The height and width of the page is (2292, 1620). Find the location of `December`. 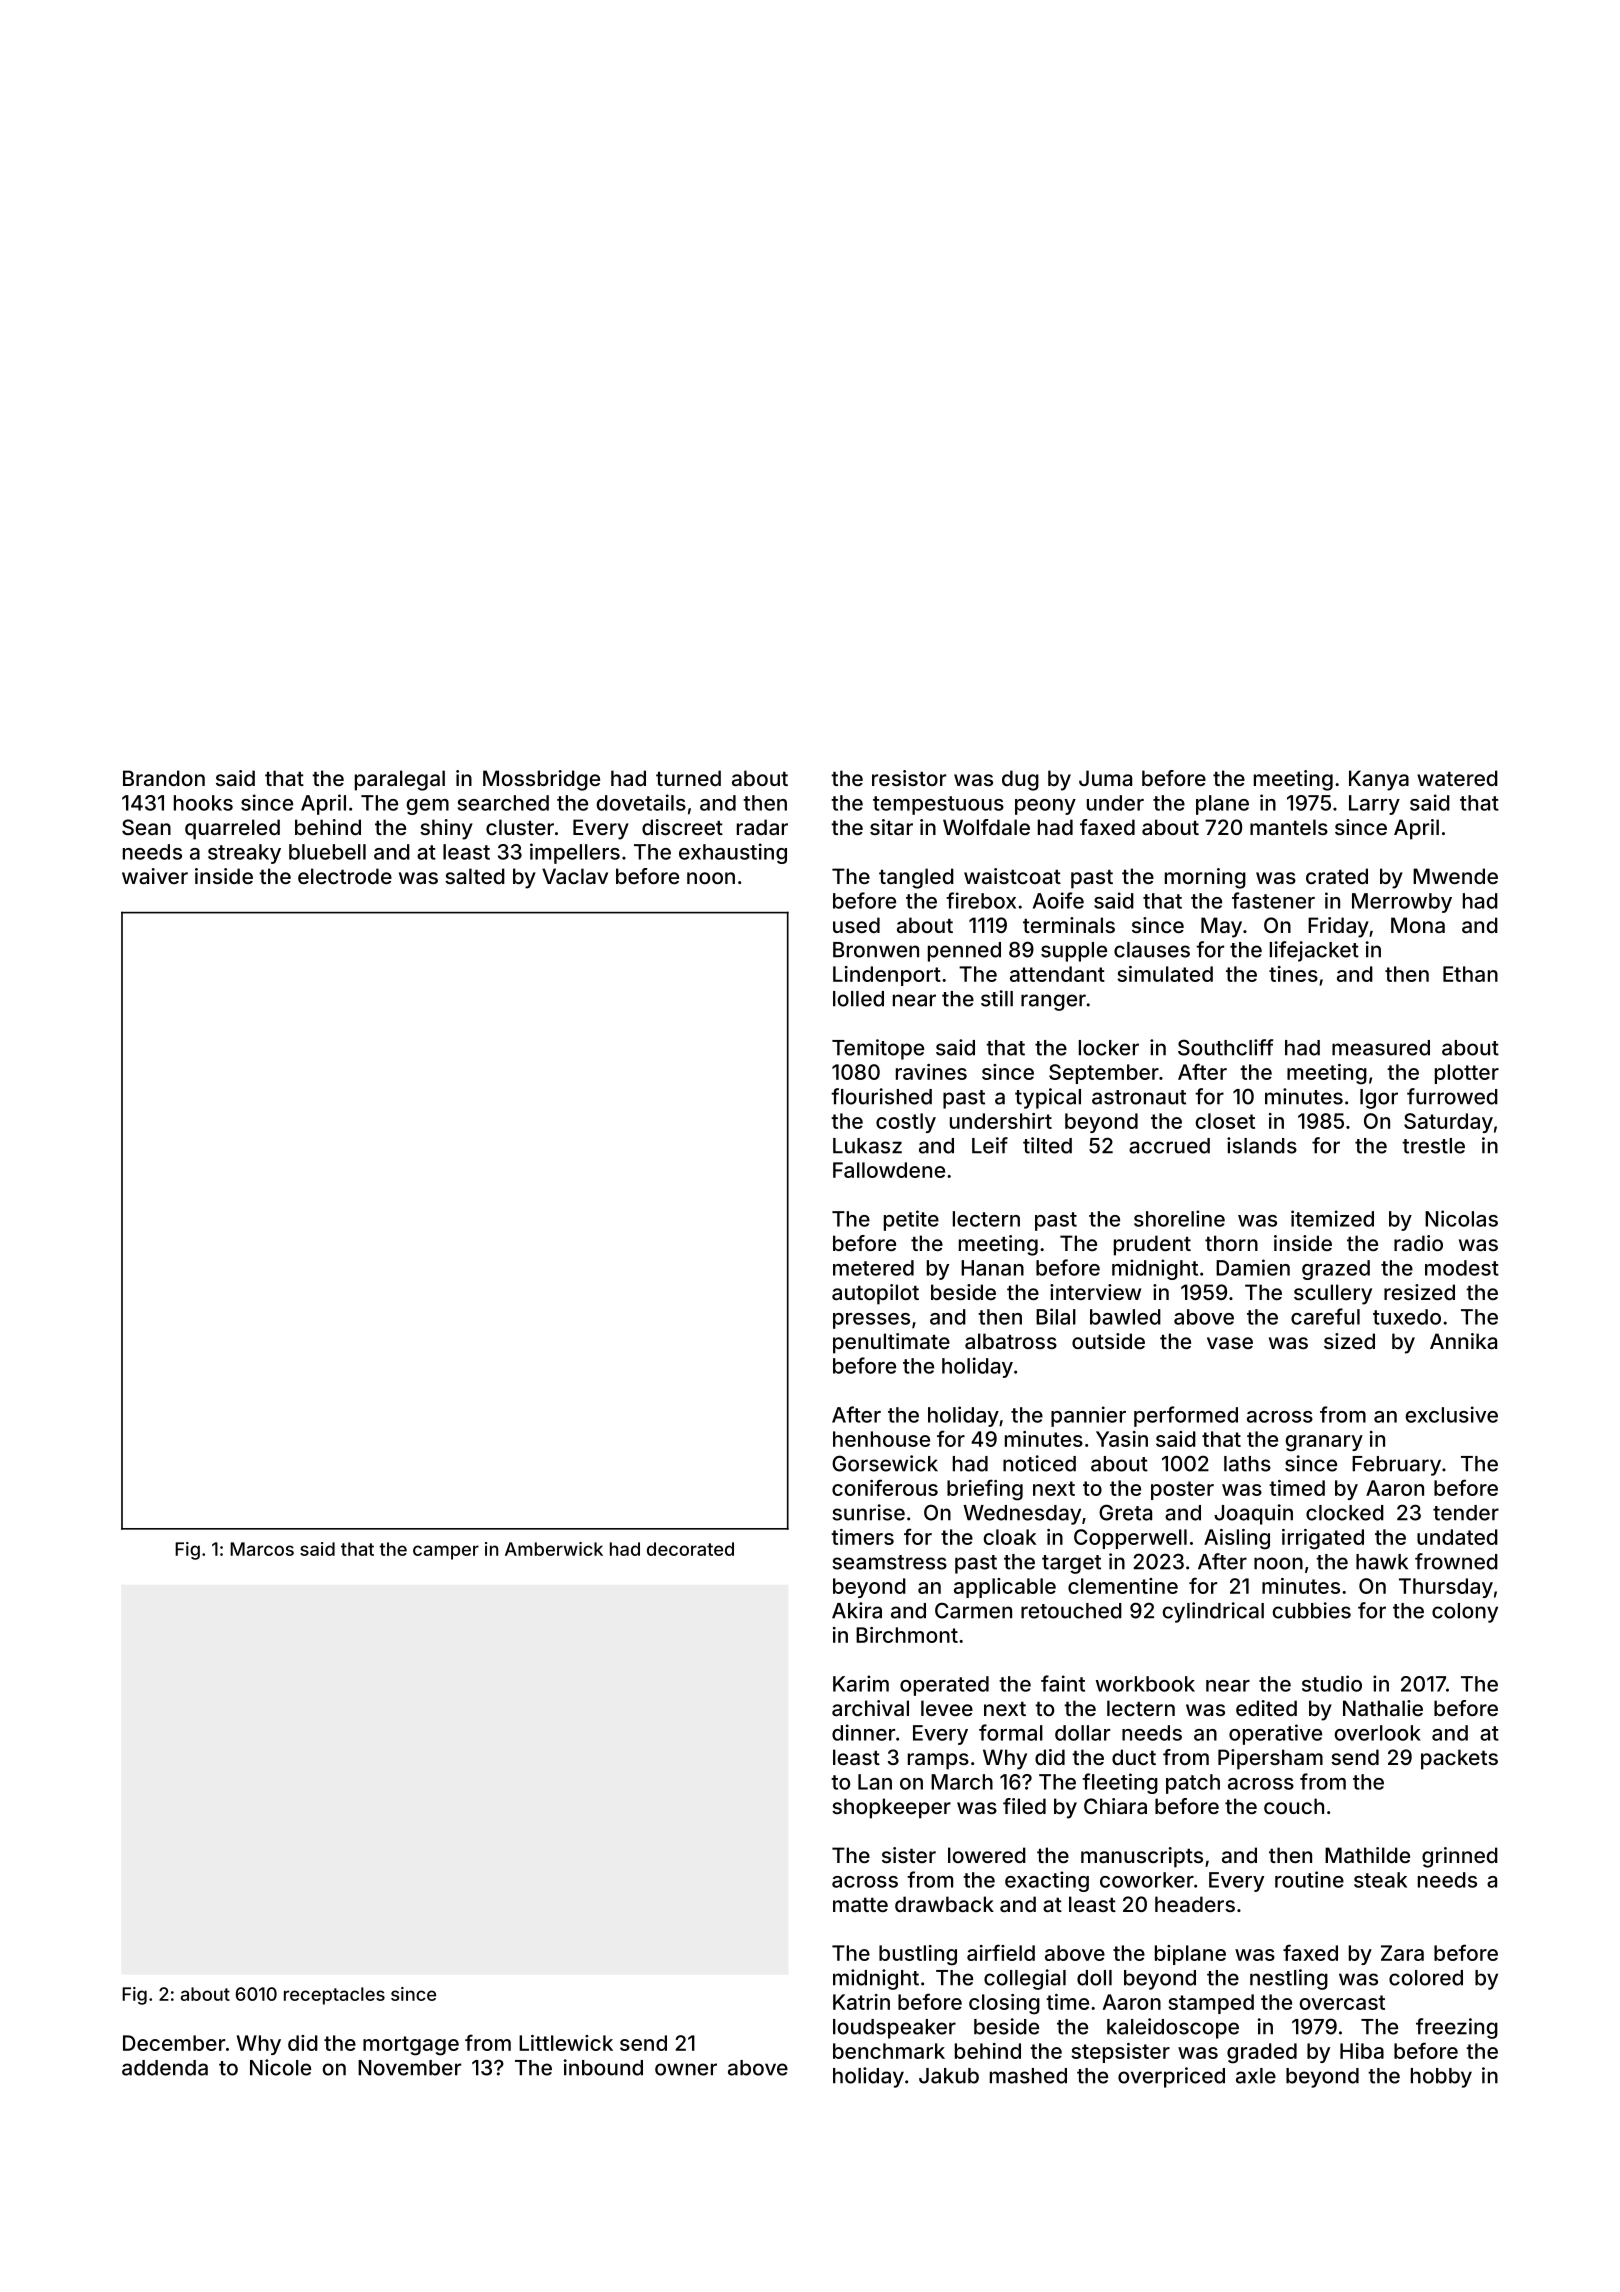

December is located at coordinates (174, 2043).
